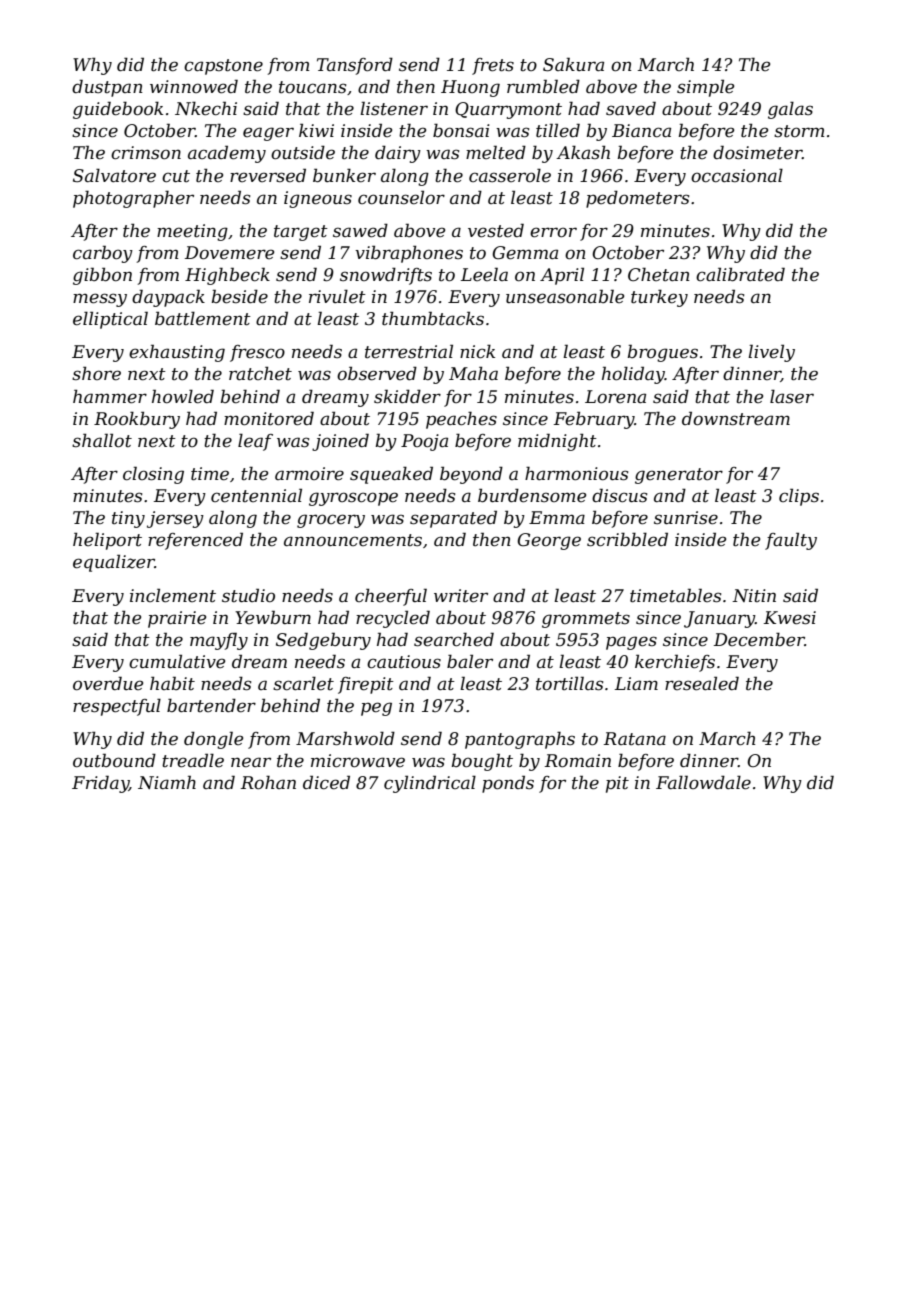 The width and height of the page is (908, 1316). What do you see at coordinates (213, 740) in the page?
I see `dongle` at bounding box center [213, 740].
